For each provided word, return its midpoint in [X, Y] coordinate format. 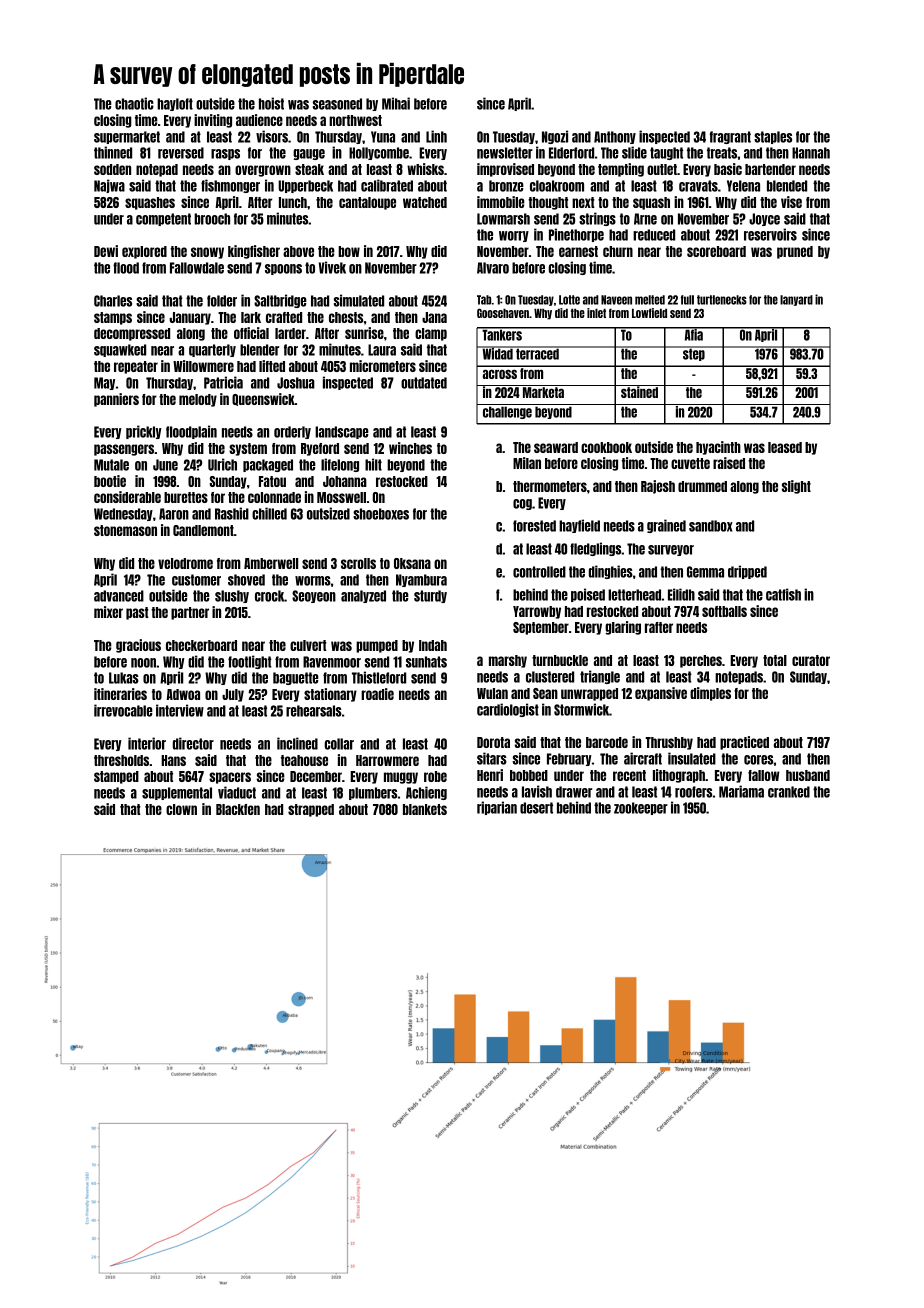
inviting [213, 121]
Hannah [811, 153]
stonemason [125, 530]
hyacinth [718, 448]
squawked [120, 350]
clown [181, 809]
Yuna [383, 137]
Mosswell [341, 497]
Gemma [705, 572]
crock [269, 596]
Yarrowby [537, 612]
